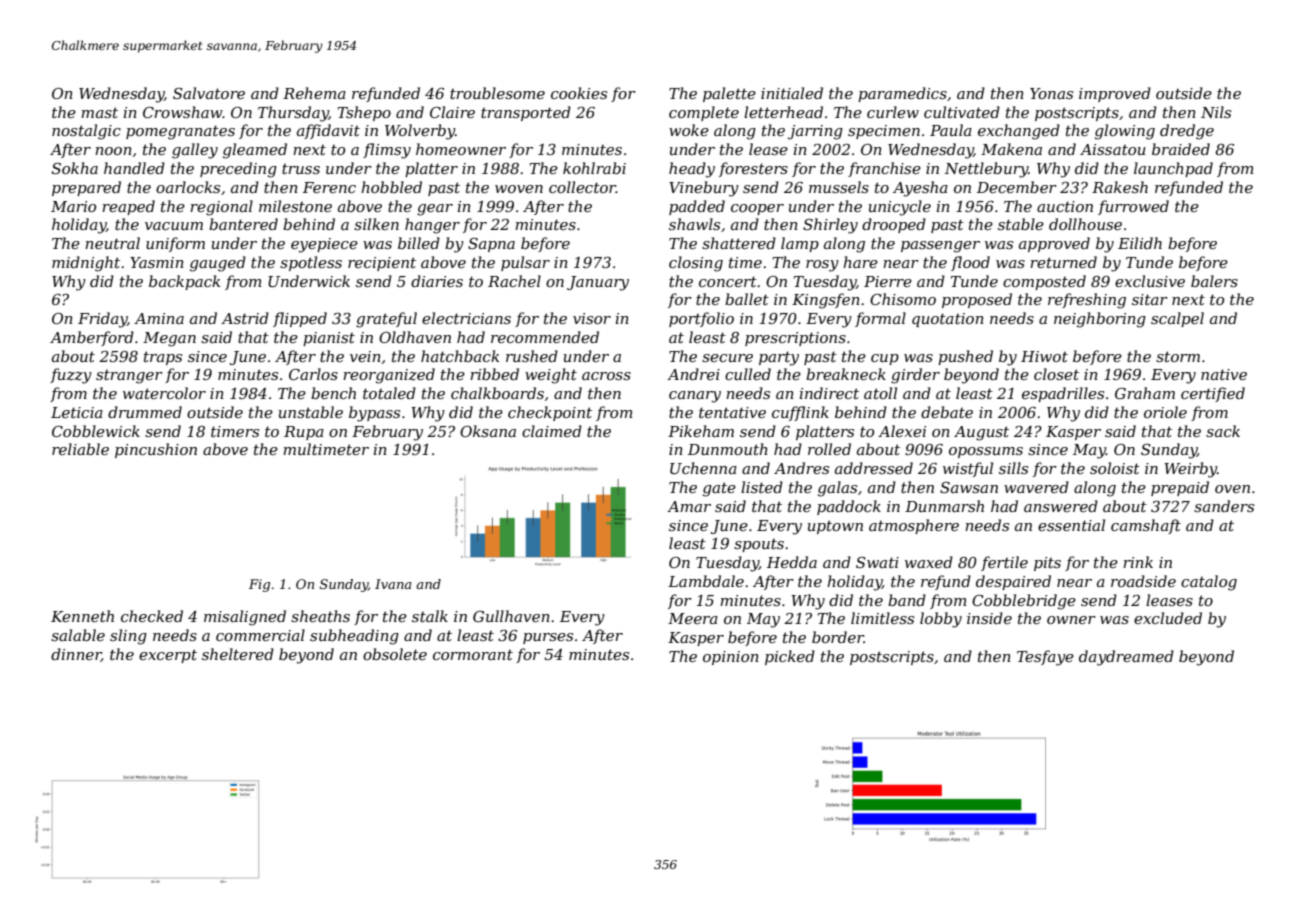 This screenshot has height=924, width=1308. I want to click on daydreamed, so click(1126, 658).
